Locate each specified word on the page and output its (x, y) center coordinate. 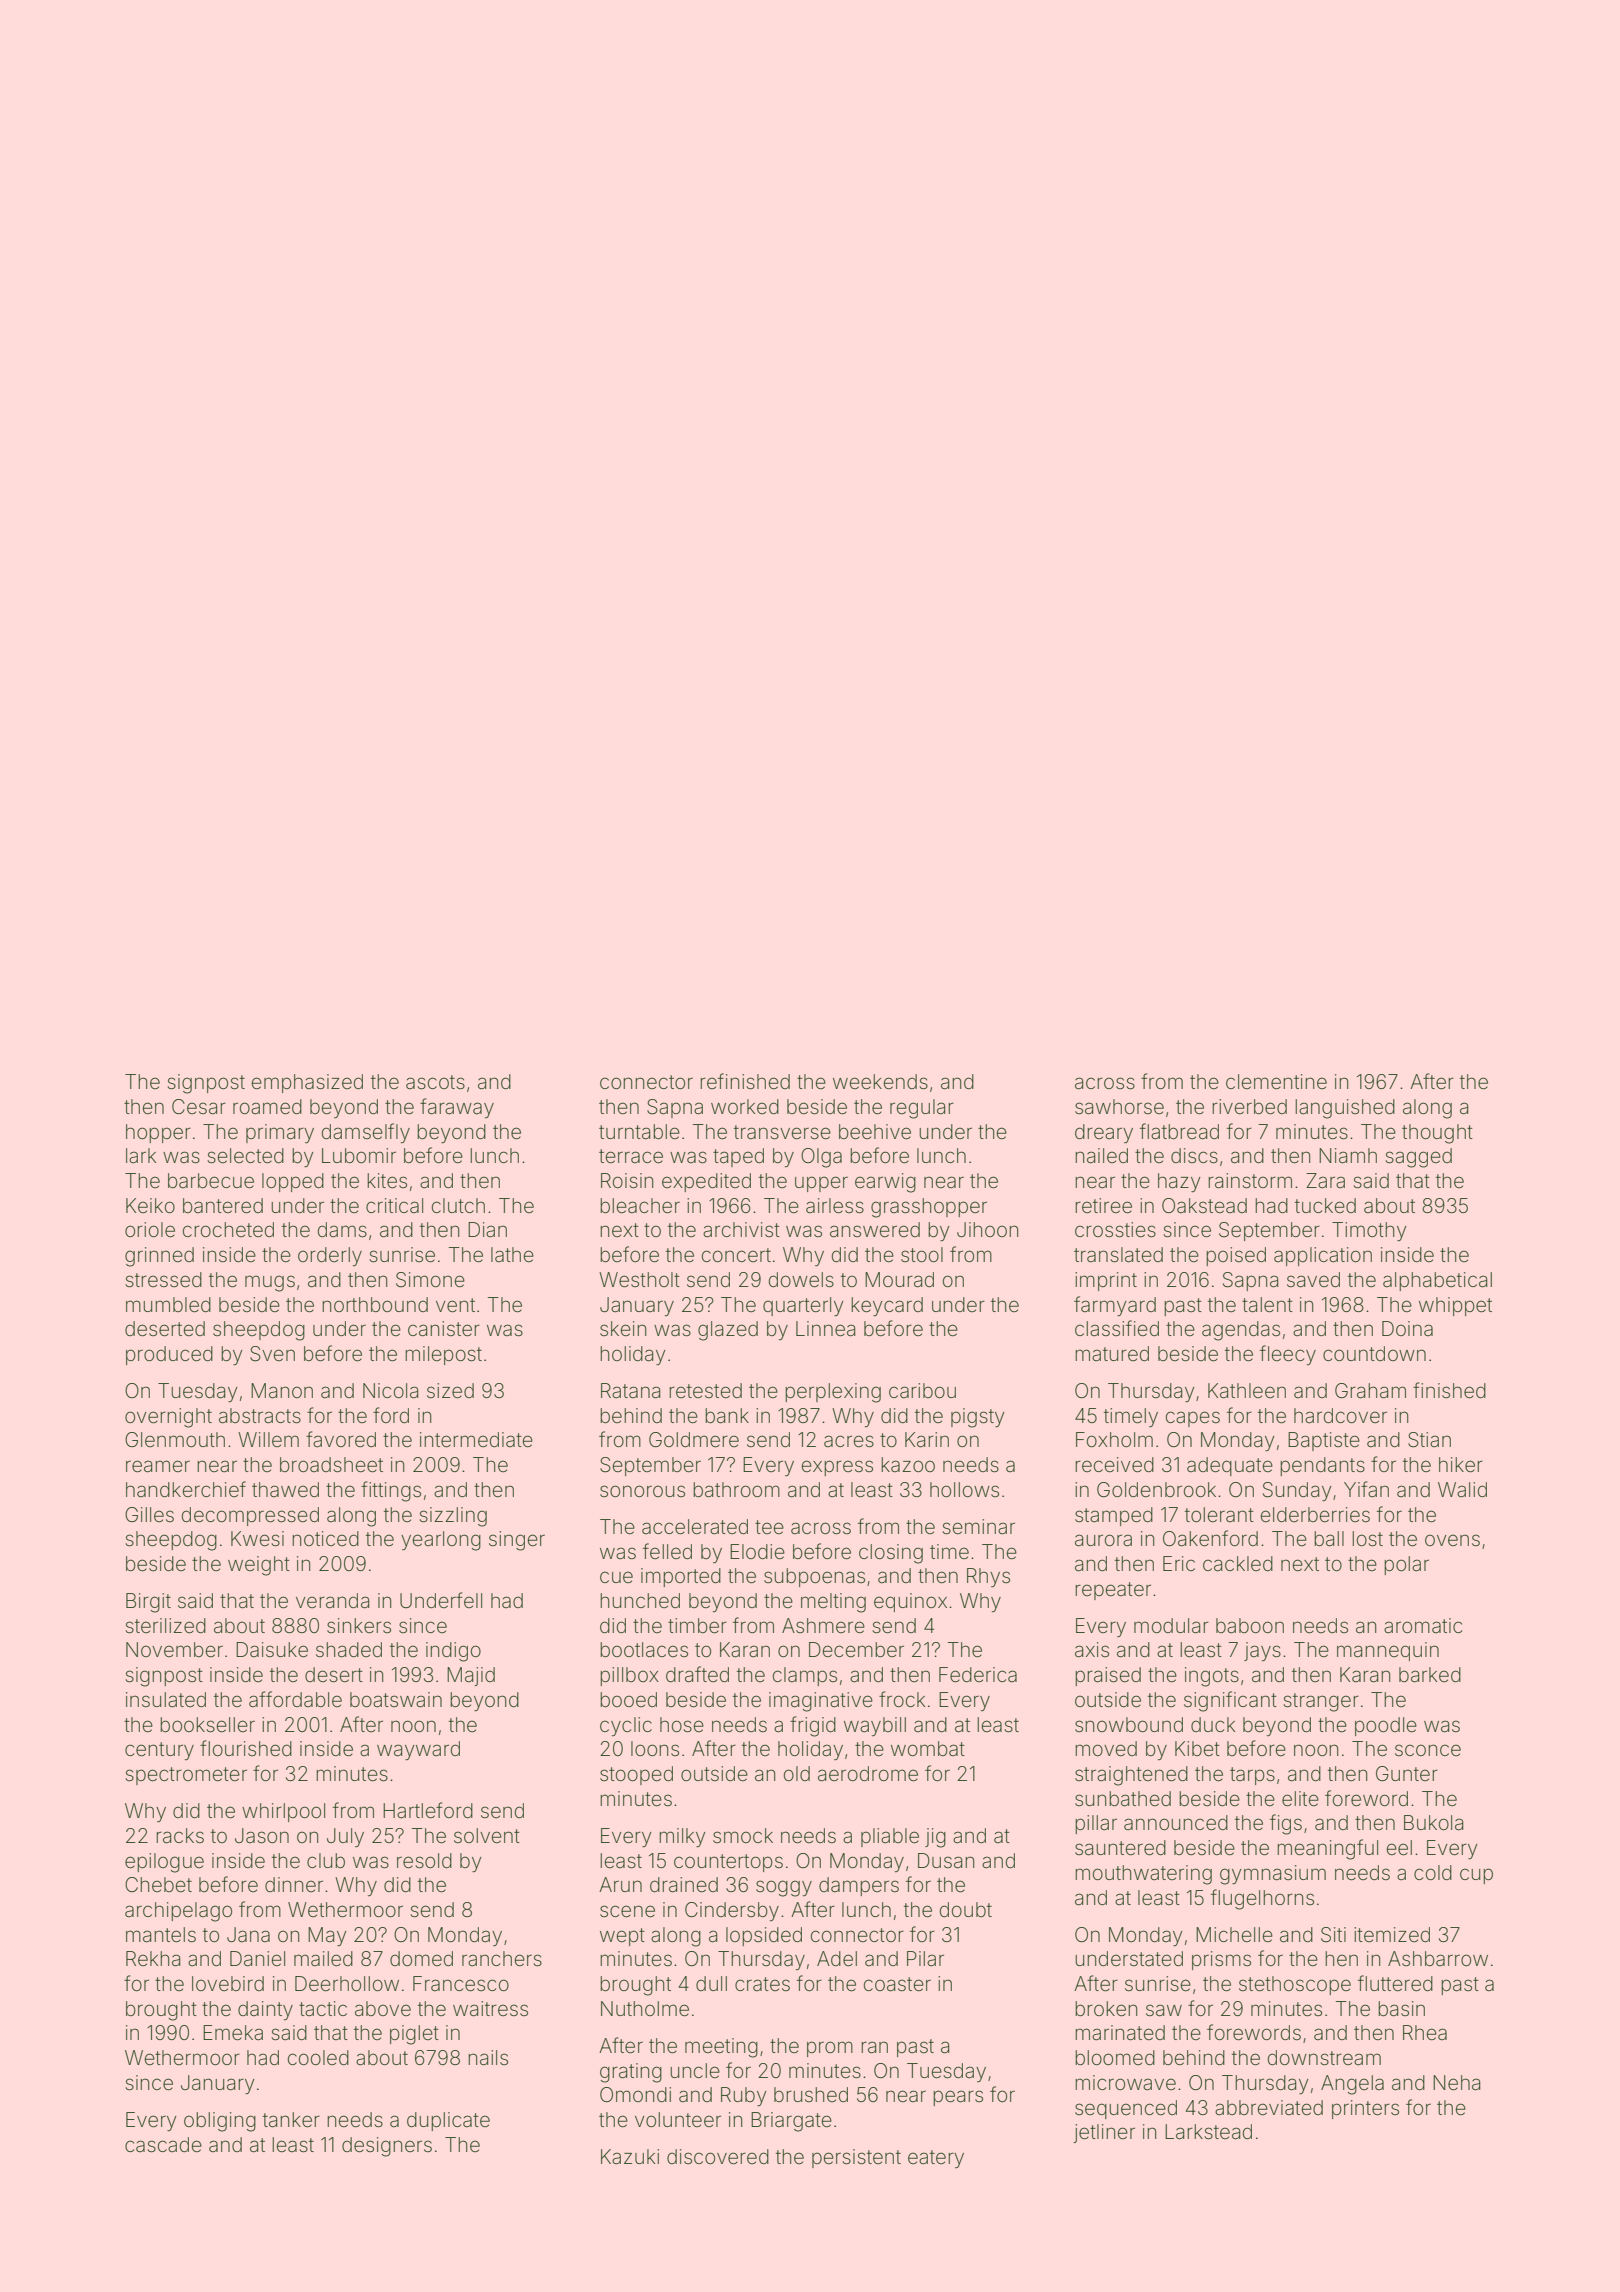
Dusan (946, 1860)
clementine (1276, 1081)
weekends (880, 1081)
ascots (435, 1082)
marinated (1120, 2032)
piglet (414, 2035)
